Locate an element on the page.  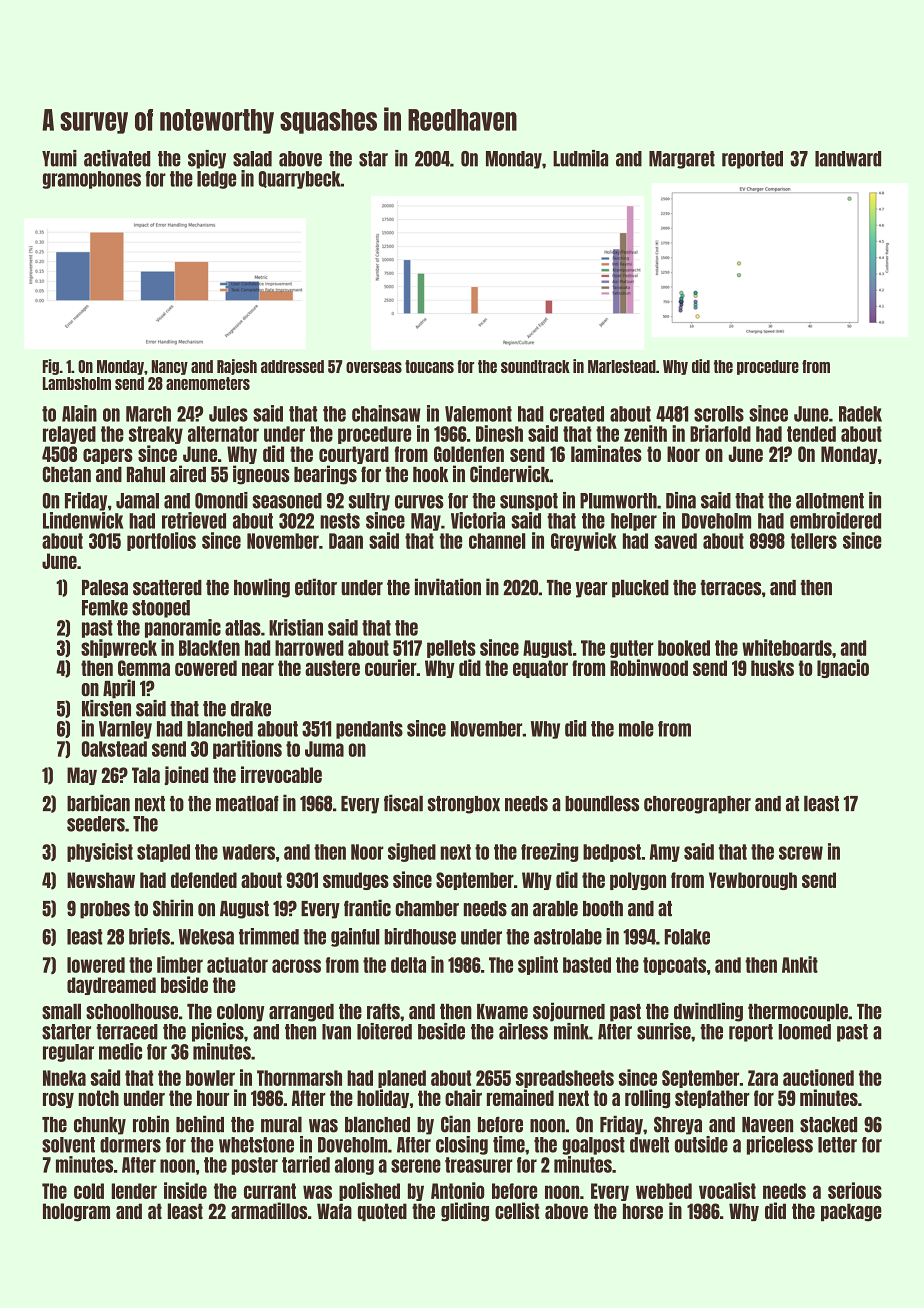
Radek is located at coordinates (860, 414).
